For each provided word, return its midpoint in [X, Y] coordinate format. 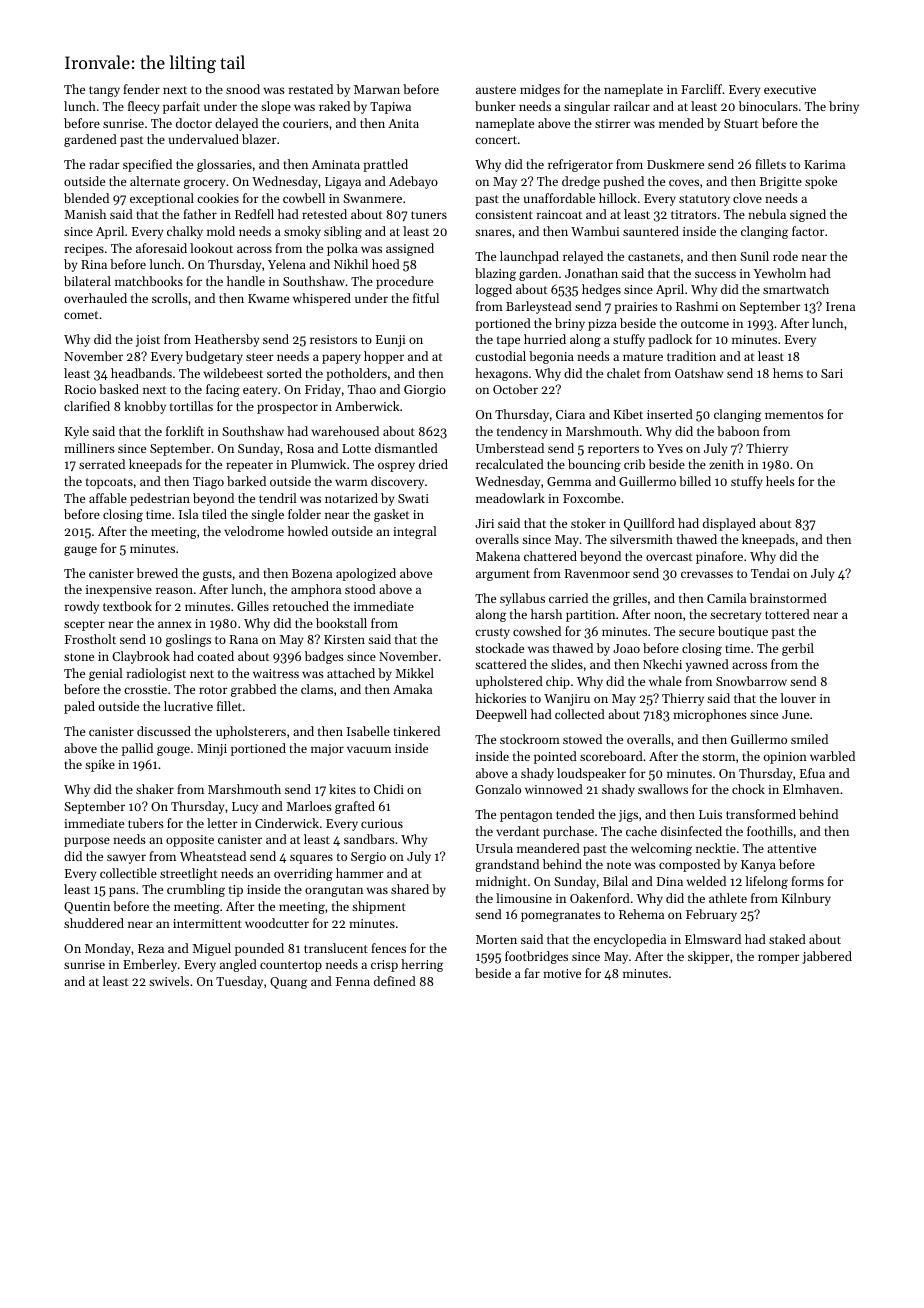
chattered [550, 556]
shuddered [94, 923]
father [200, 214]
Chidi [389, 789]
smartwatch [796, 289]
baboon [738, 431]
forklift [185, 431]
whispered [322, 299]
